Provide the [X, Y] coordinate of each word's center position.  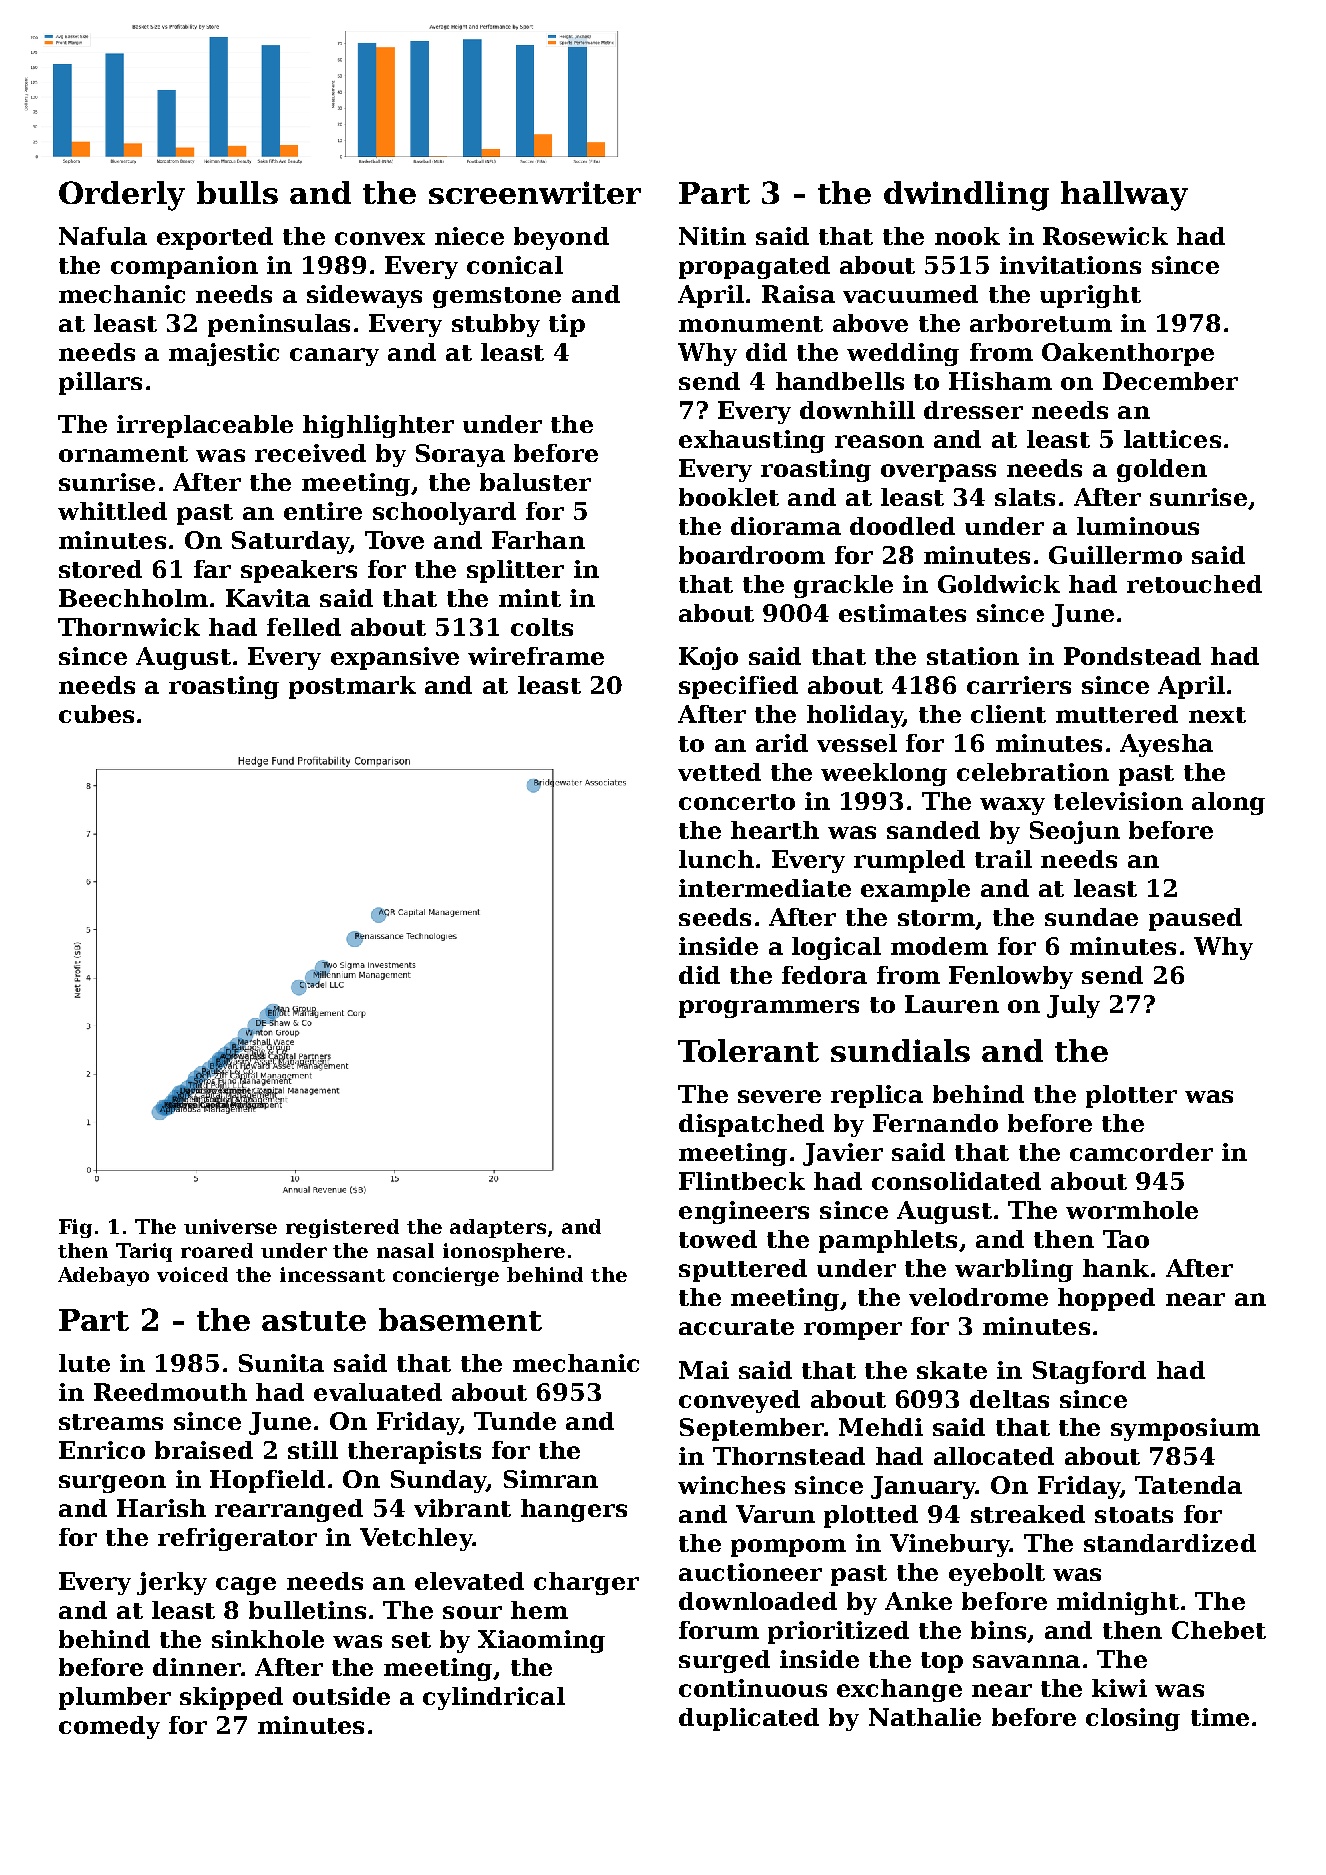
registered [342, 1228]
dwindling [966, 196]
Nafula [103, 236]
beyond [561, 238]
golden [1162, 470]
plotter [1131, 1096]
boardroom [752, 555]
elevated [469, 1581]
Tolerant [748, 1050]
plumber [115, 1698]
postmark [352, 687]
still [313, 1450]
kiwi [1119, 1688]
